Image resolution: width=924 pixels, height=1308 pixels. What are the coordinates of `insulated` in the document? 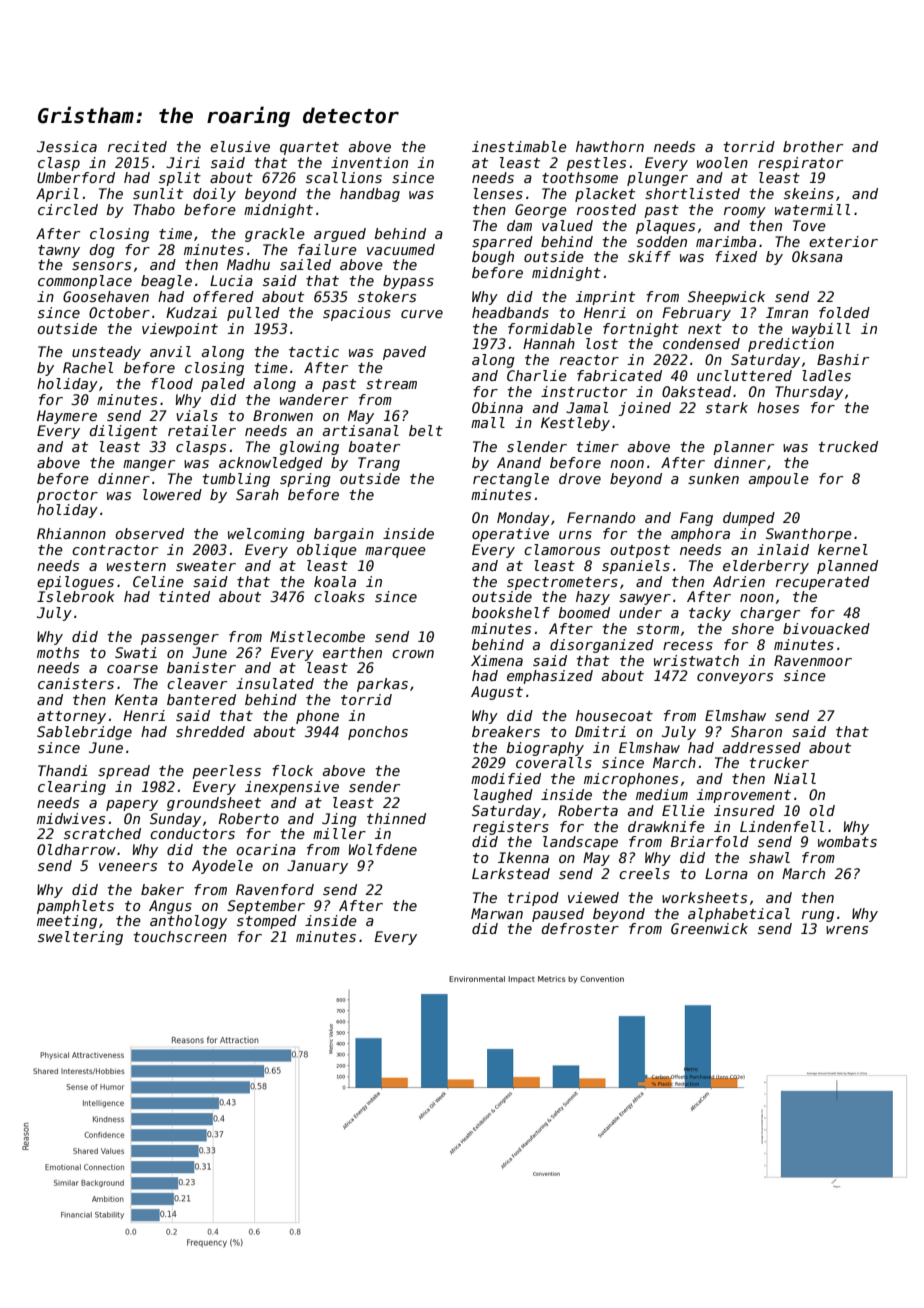 It's located at (275, 683).
